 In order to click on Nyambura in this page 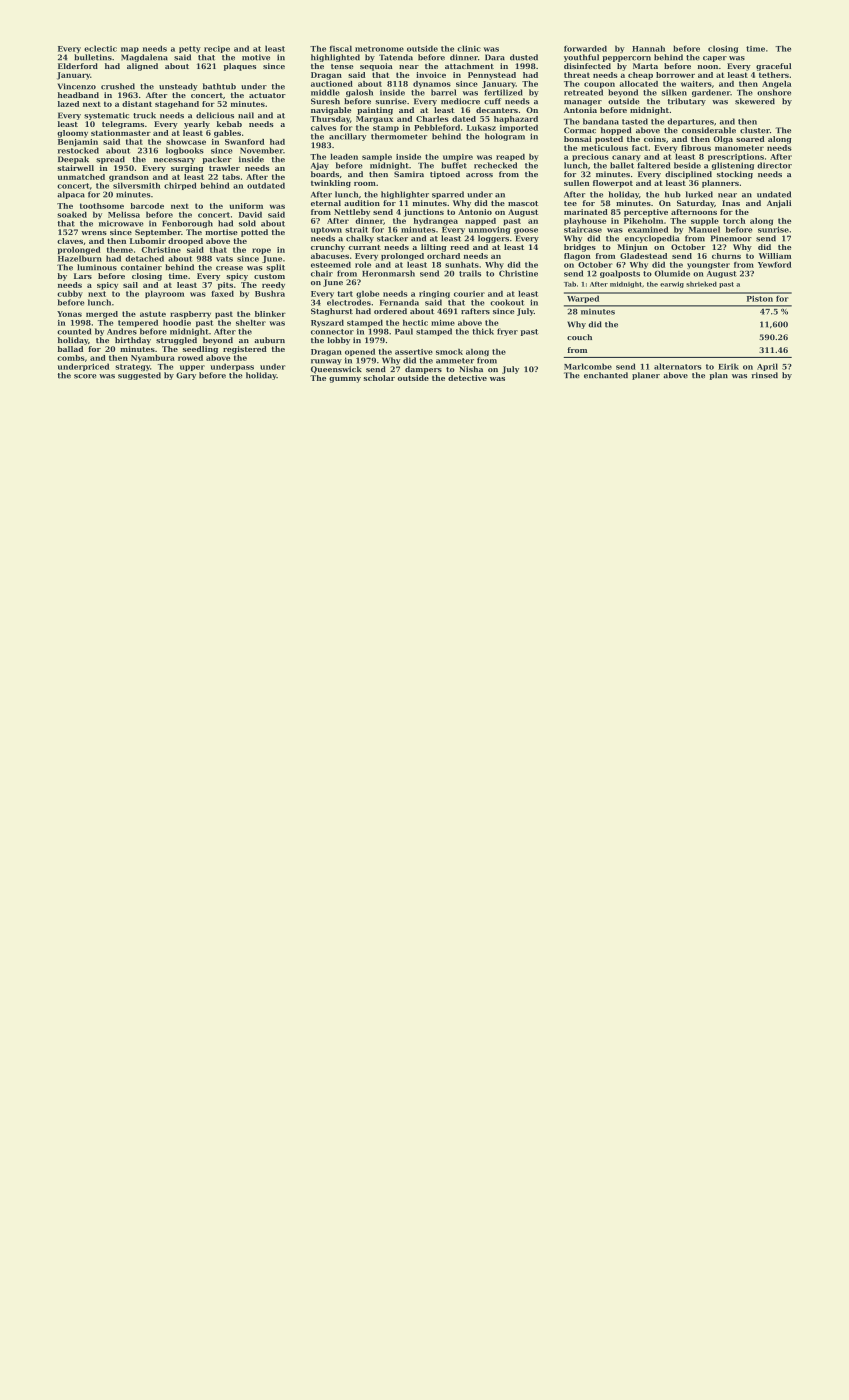, I will do `click(153, 359)`.
